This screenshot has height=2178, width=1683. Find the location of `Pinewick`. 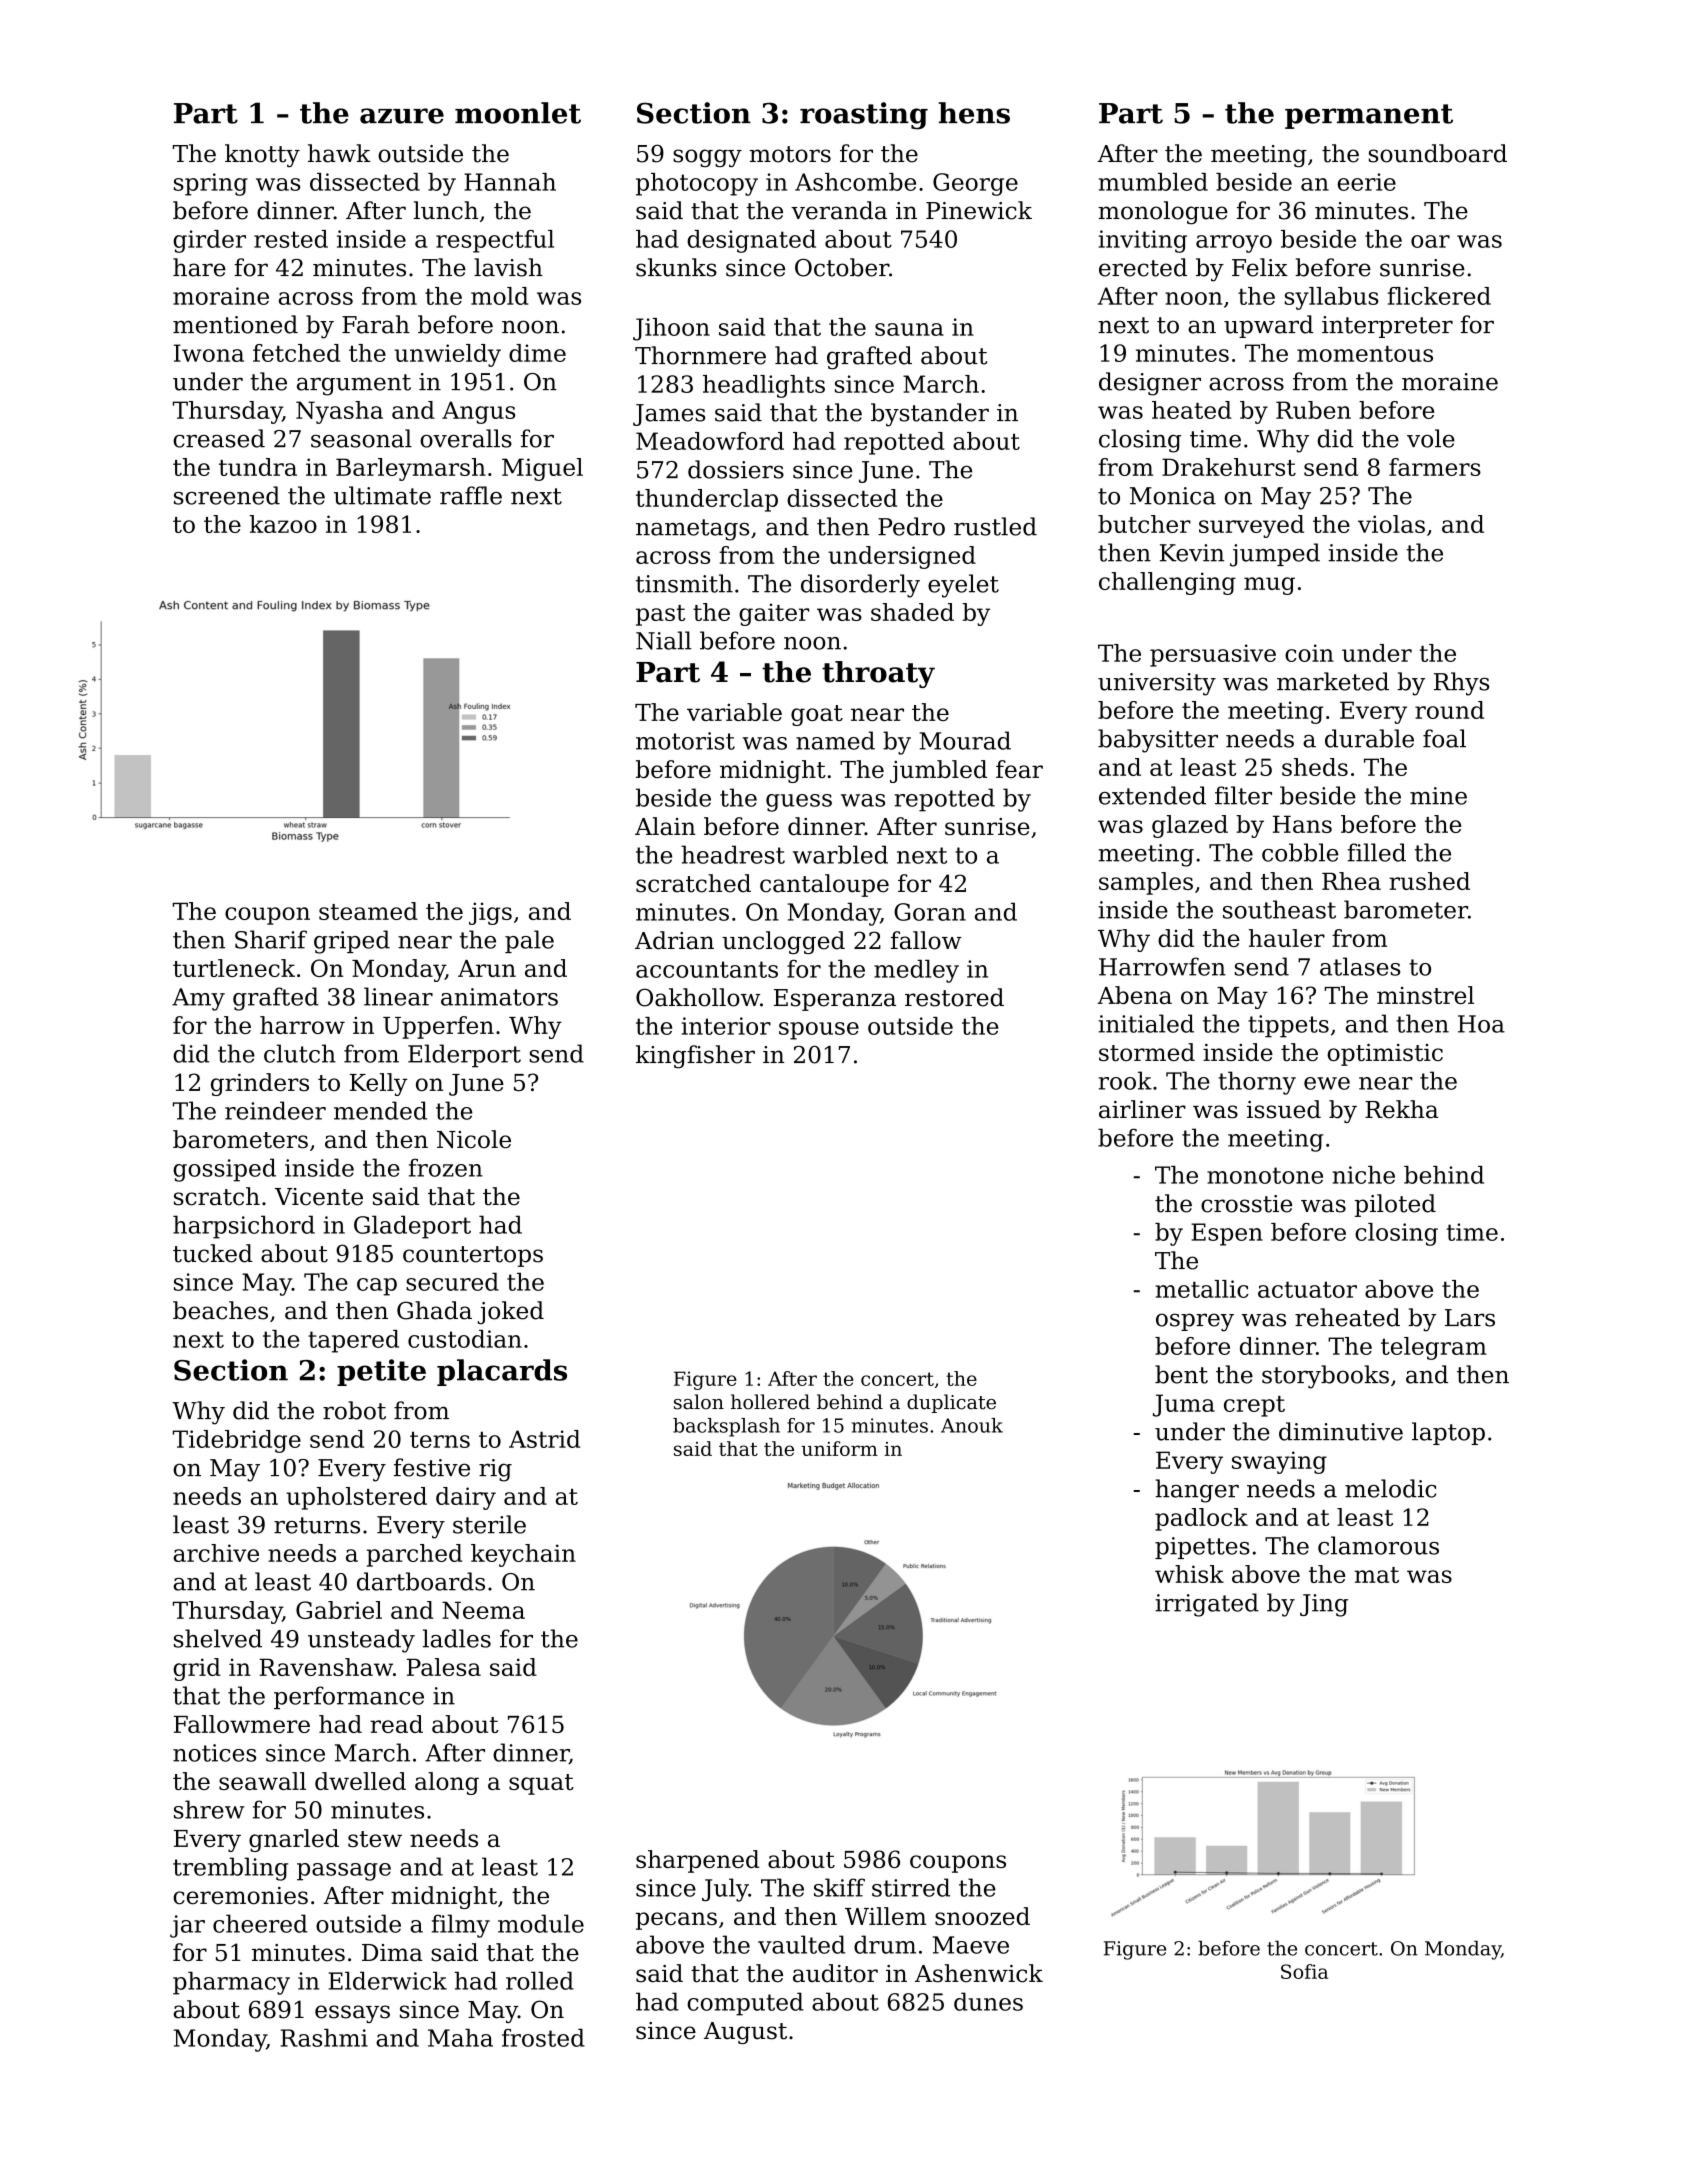

Pinewick is located at coordinates (979, 210).
